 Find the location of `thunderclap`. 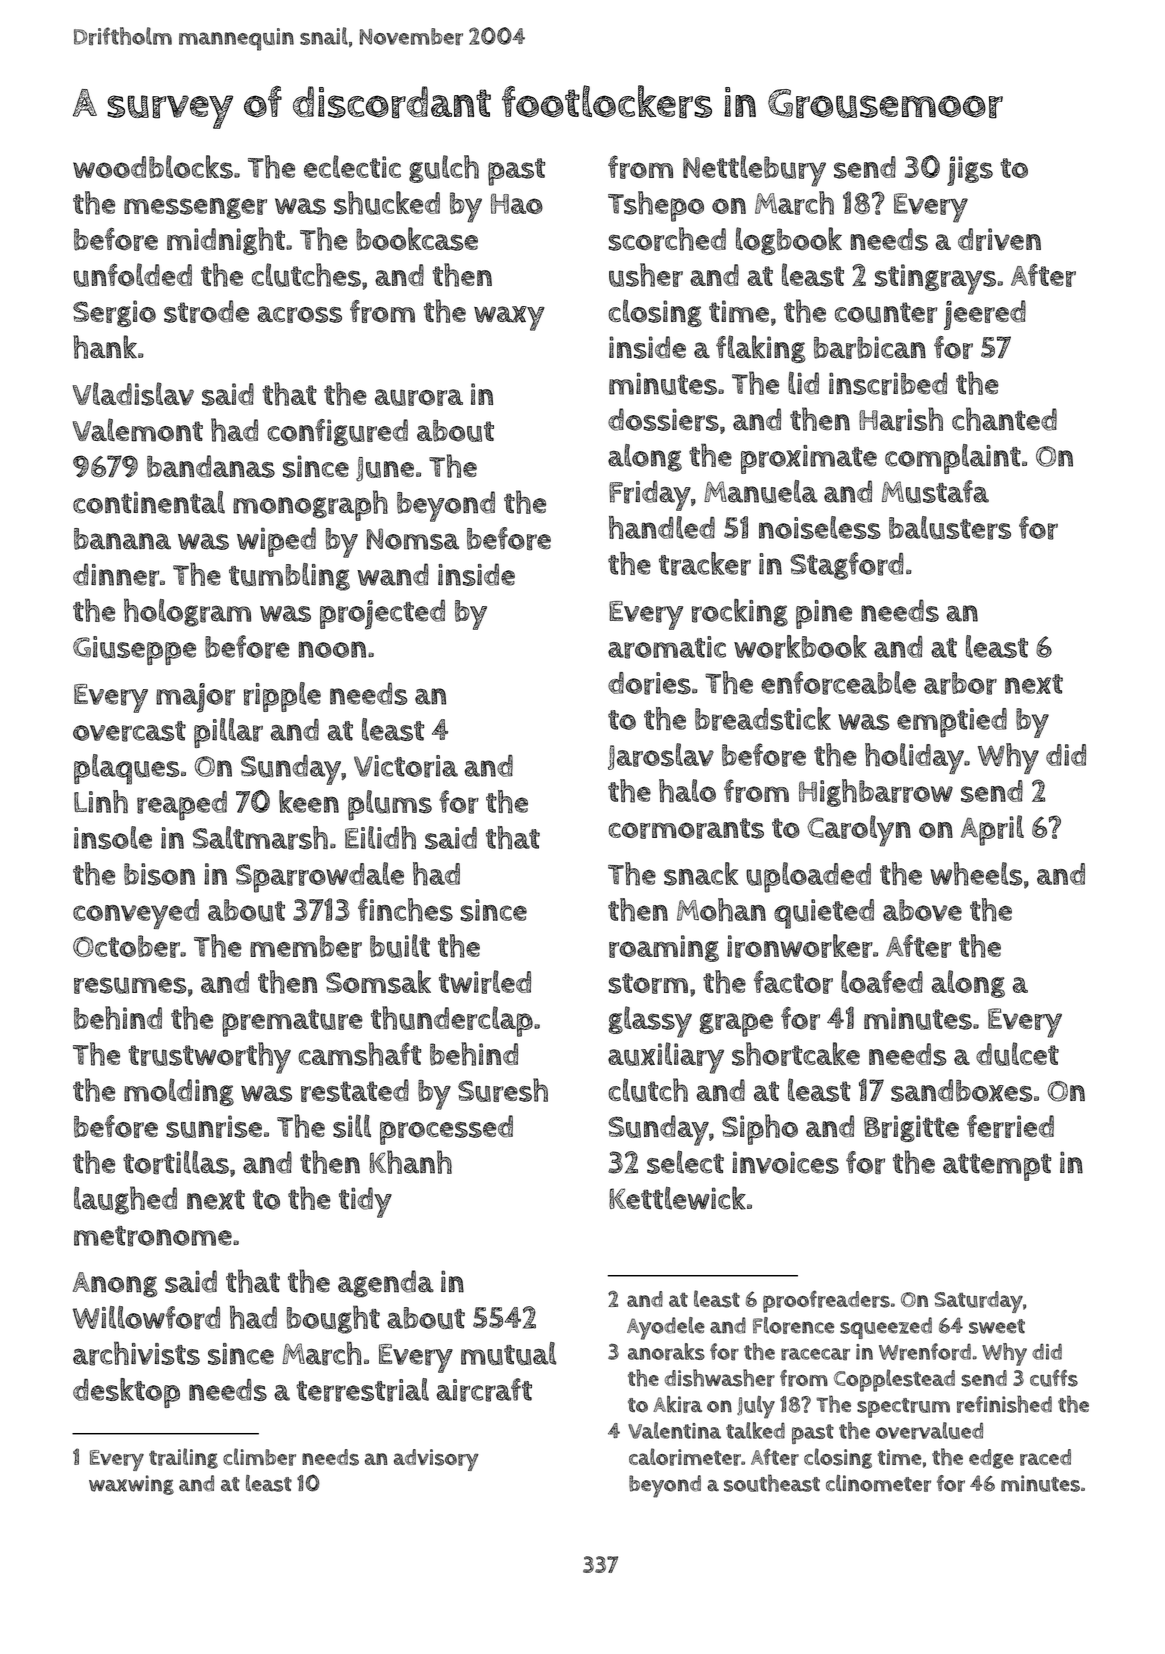

thunderclap is located at coordinates (452, 1021).
